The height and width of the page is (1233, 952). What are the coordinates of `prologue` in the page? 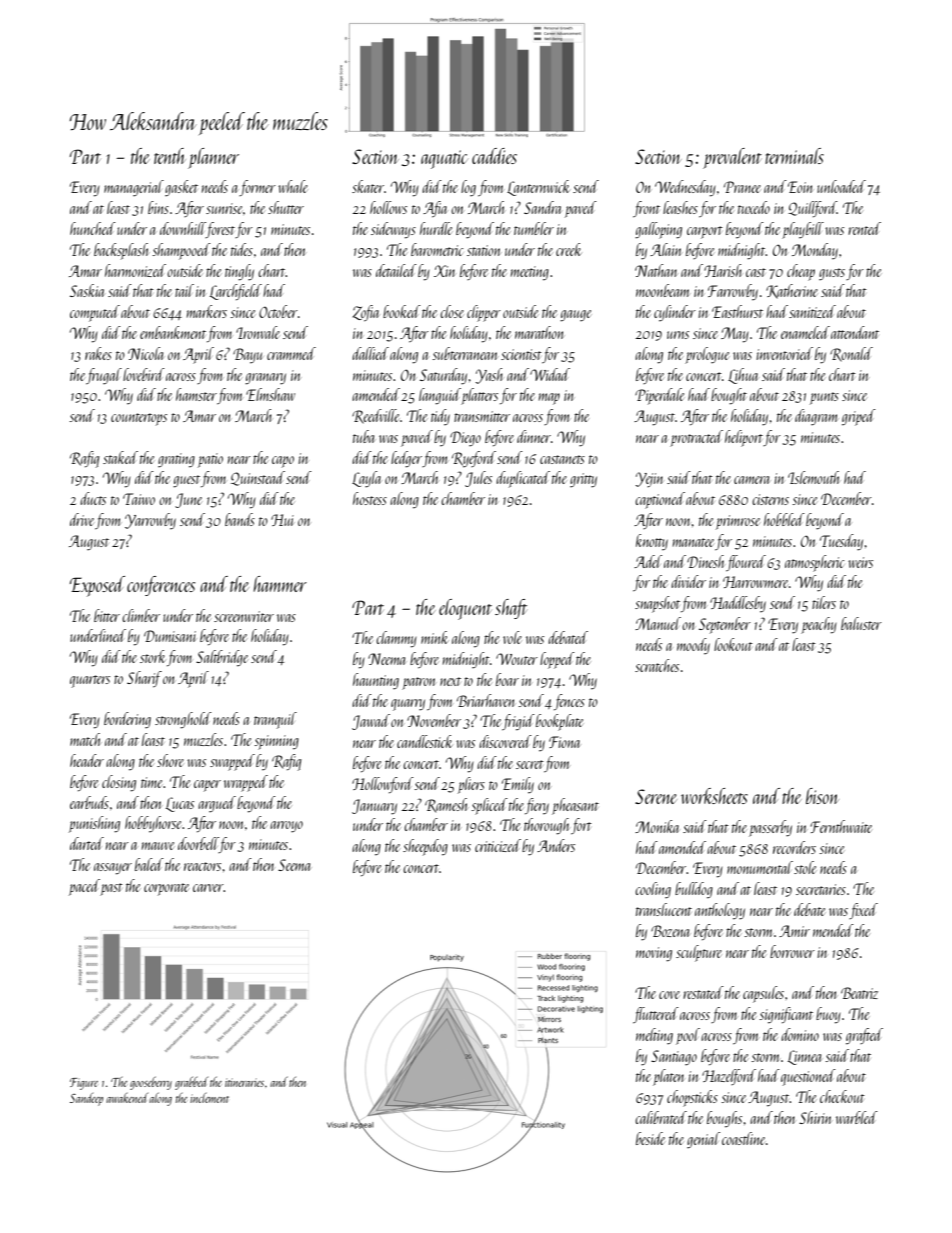 It's located at (707, 355).
